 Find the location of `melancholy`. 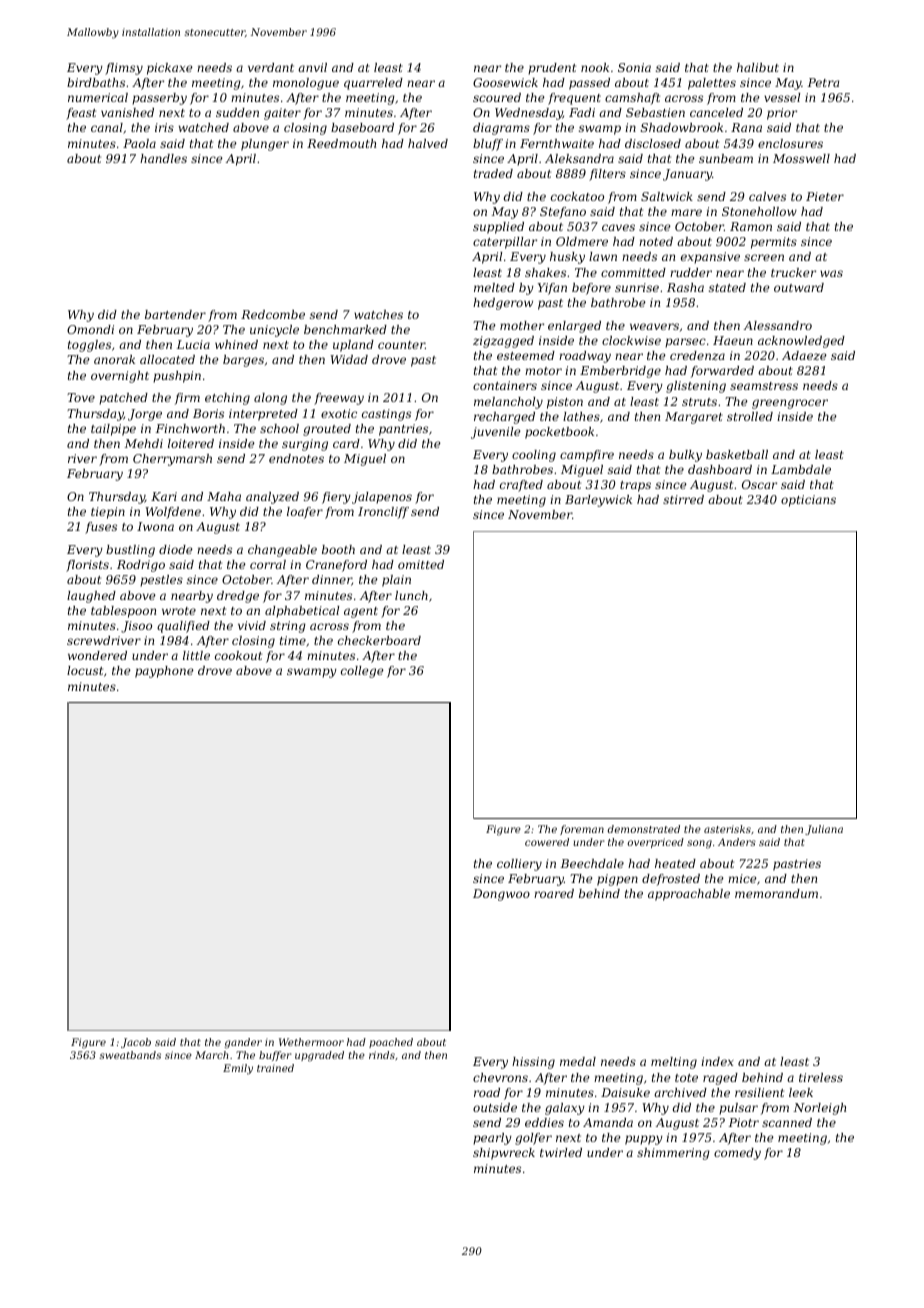

melancholy is located at coordinates (508, 403).
